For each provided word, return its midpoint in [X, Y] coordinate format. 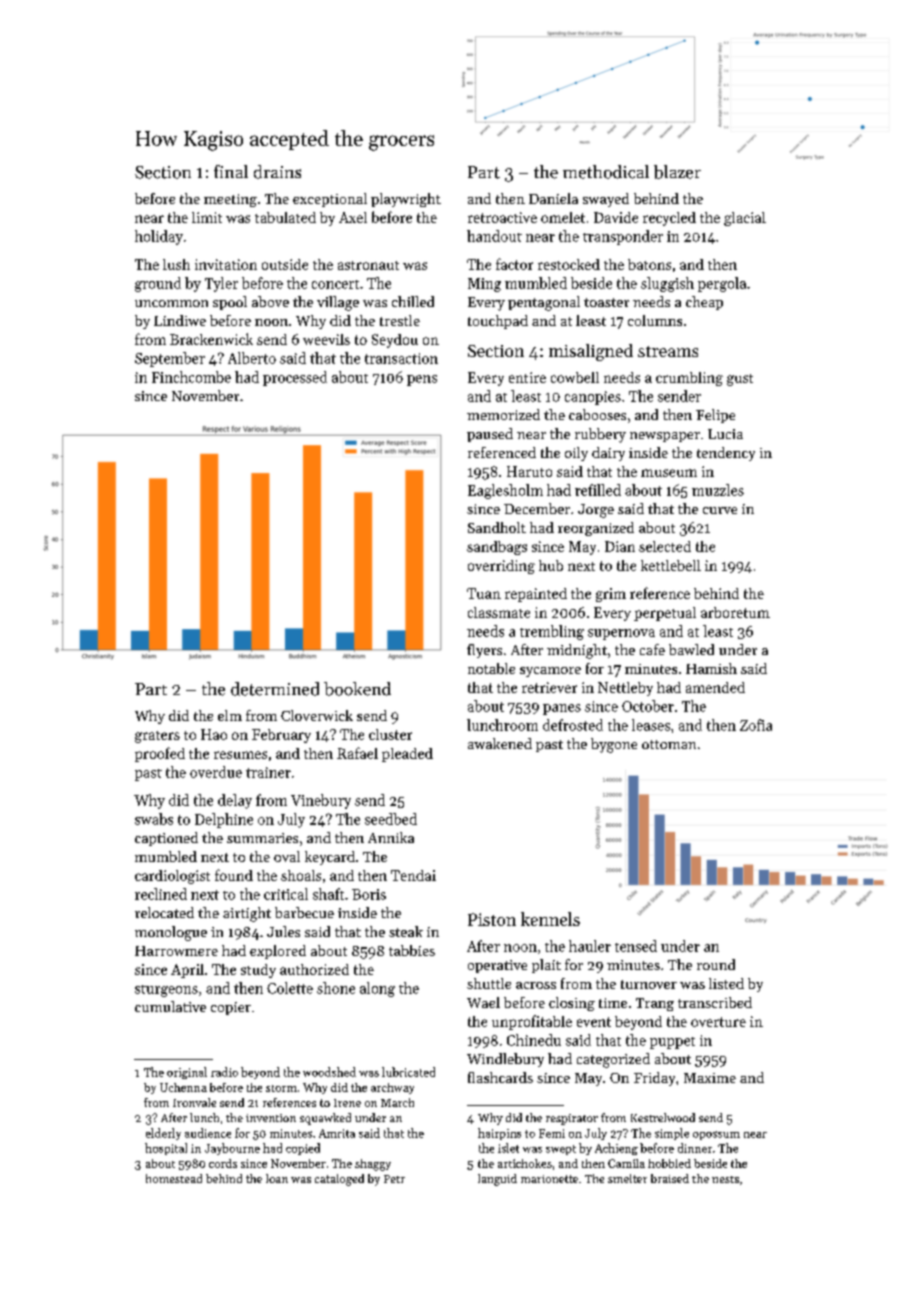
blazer [677, 172]
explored [278, 952]
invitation [226, 264]
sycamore [550, 672]
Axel [353, 217]
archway [392, 1088]
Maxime [710, 1078]
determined [275, 689]
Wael [483, 1002]
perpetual [665, 614]
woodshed [329, 1072]
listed [726, 983]
